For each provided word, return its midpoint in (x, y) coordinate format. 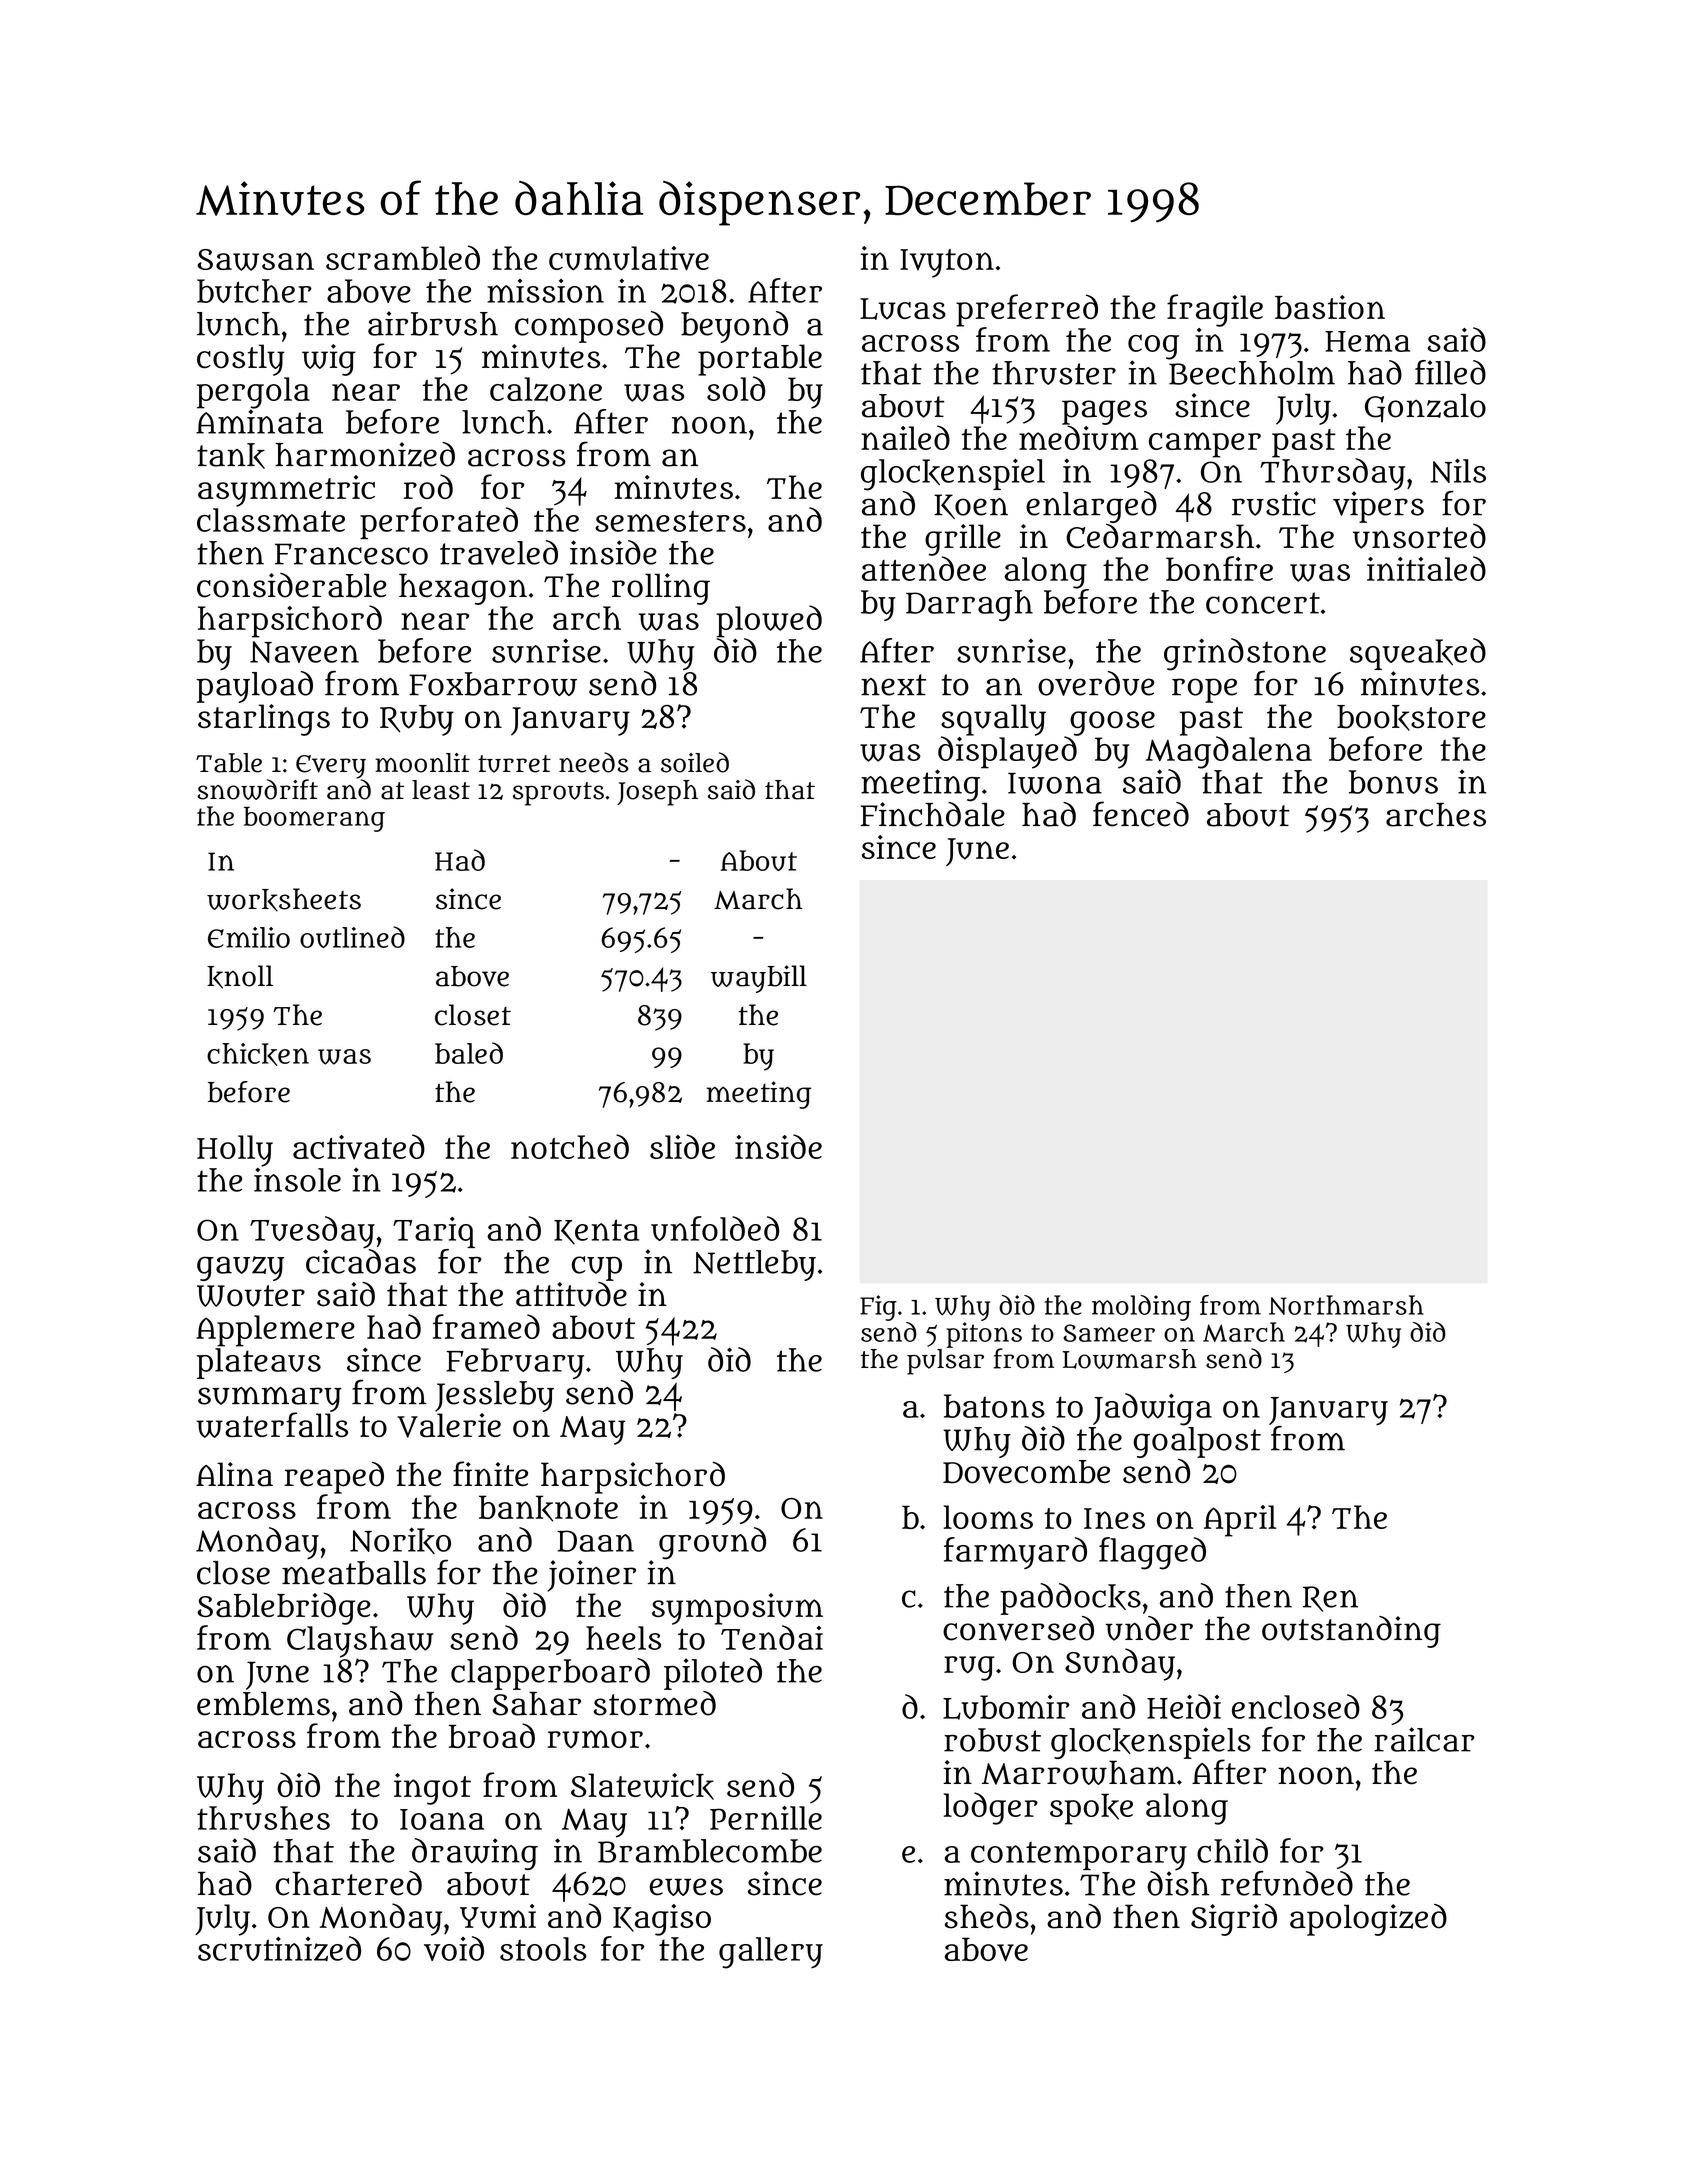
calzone (546, 389)
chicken (258, 1054)
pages (1104, 412)
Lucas (903, 309)
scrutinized (279, 1948)
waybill (759, 979)
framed (486, 1326)
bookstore (1411, 718)
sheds (987, 1916)
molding (1141, 1308)
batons (994, 1406)
